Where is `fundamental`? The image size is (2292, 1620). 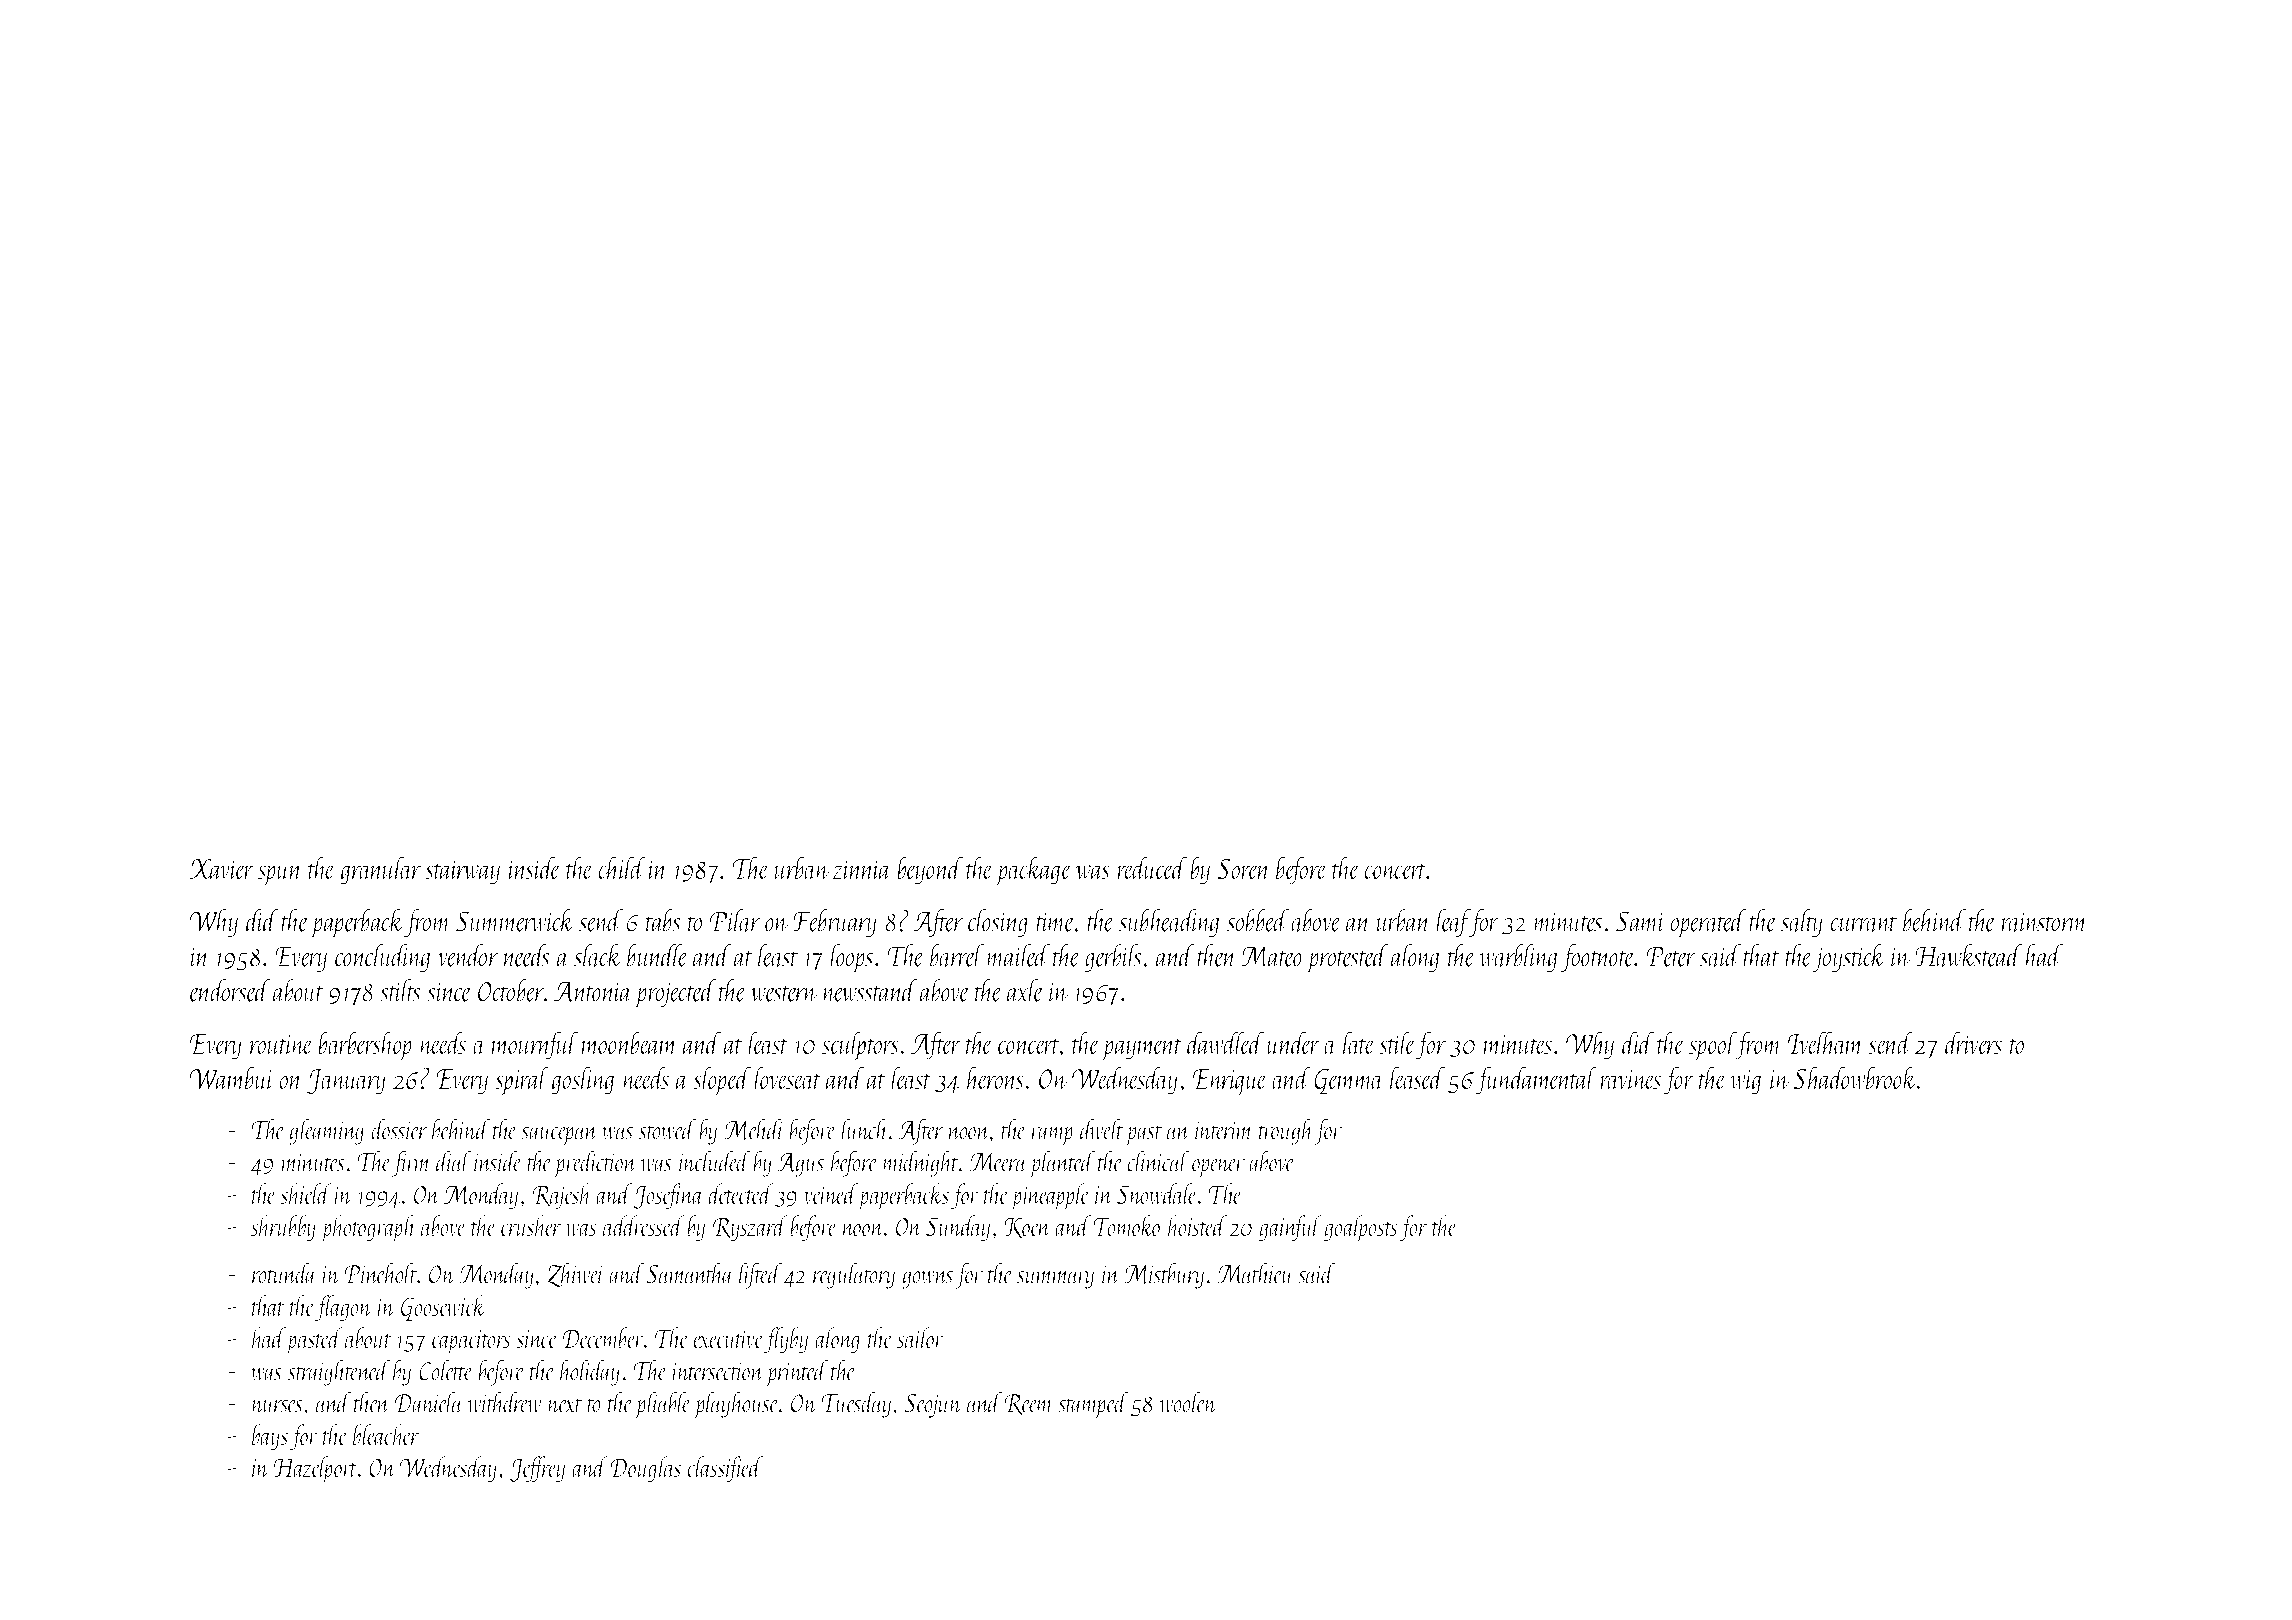 fundamental is located at coordinates (1536, 1080).
